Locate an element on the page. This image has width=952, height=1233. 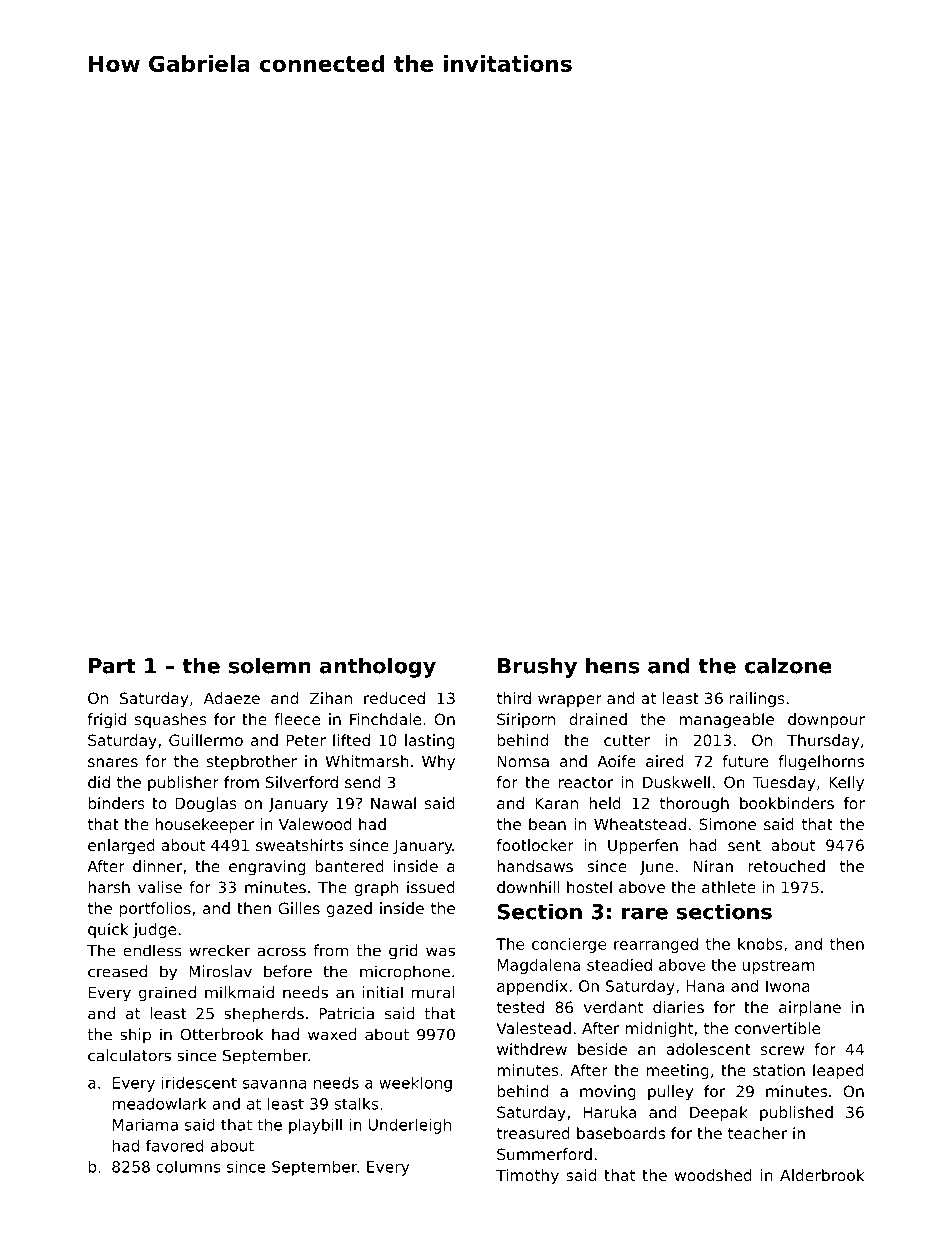
issued is located at coordinates (431, 887).
